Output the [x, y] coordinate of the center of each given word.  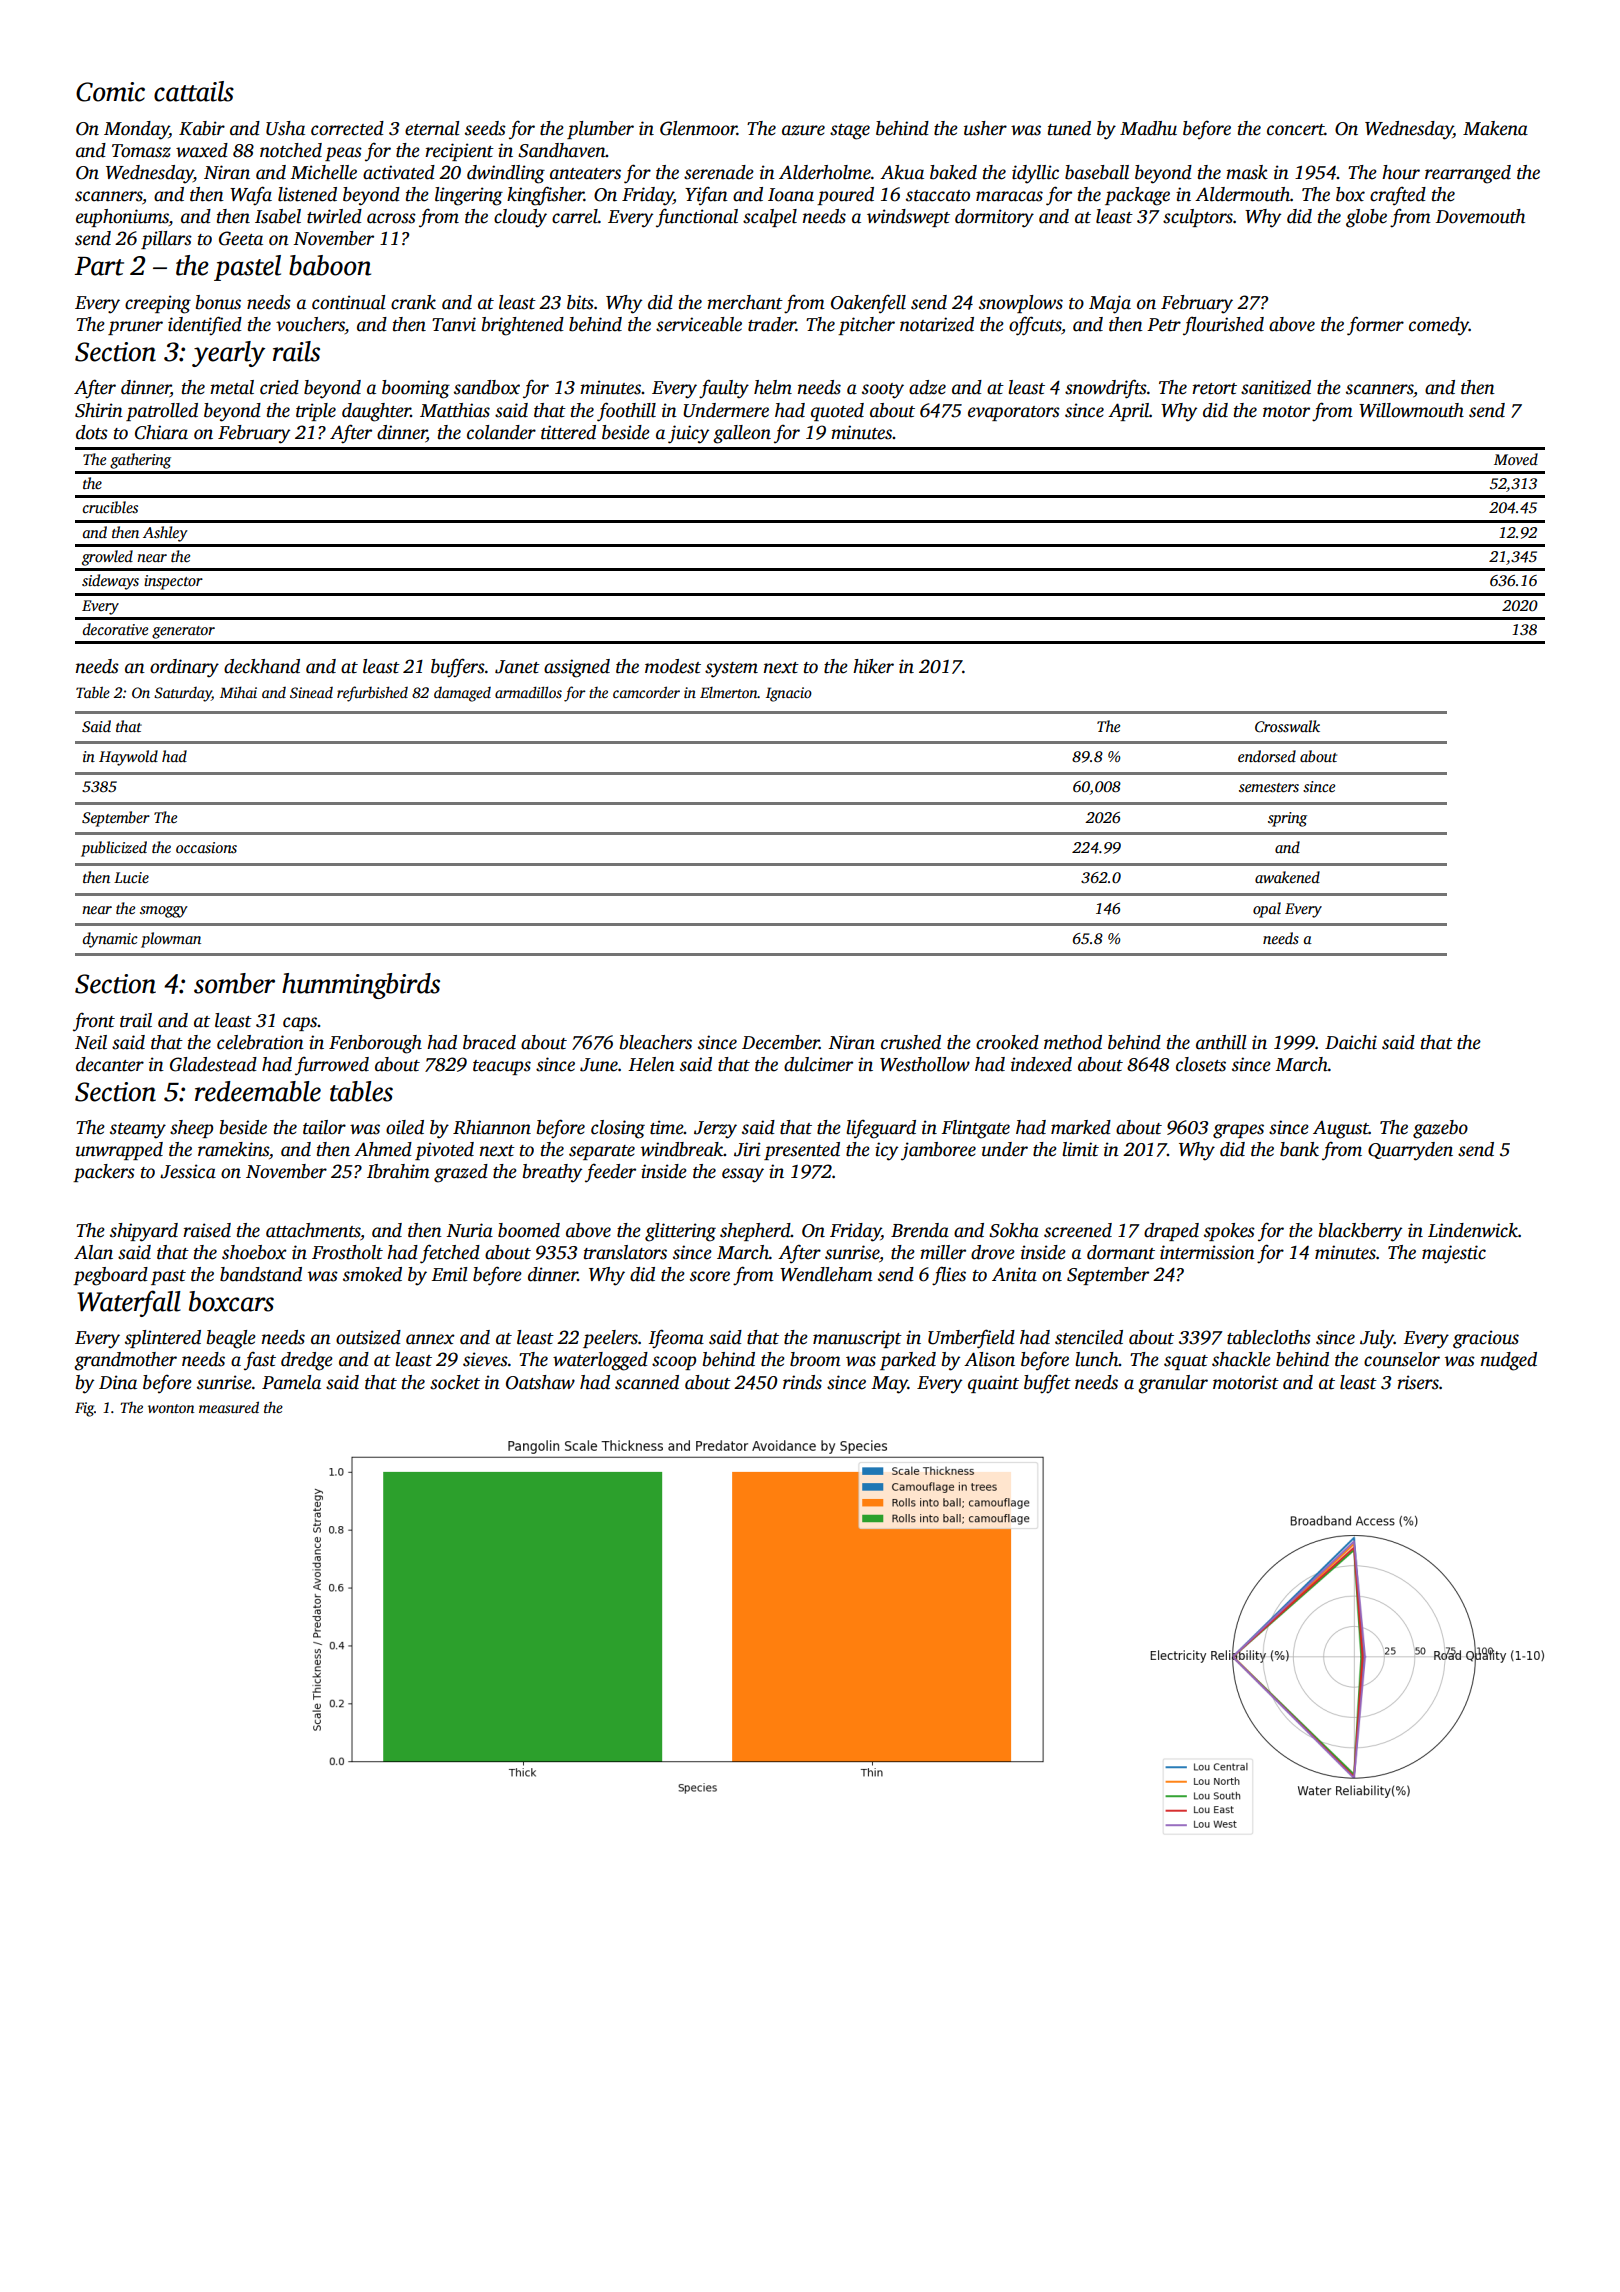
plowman [171, 940]
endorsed [1267, 756]
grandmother [125, 1361]
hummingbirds [361, 986]
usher [985, 128]
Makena [1495, 128]
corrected [347, 128]
